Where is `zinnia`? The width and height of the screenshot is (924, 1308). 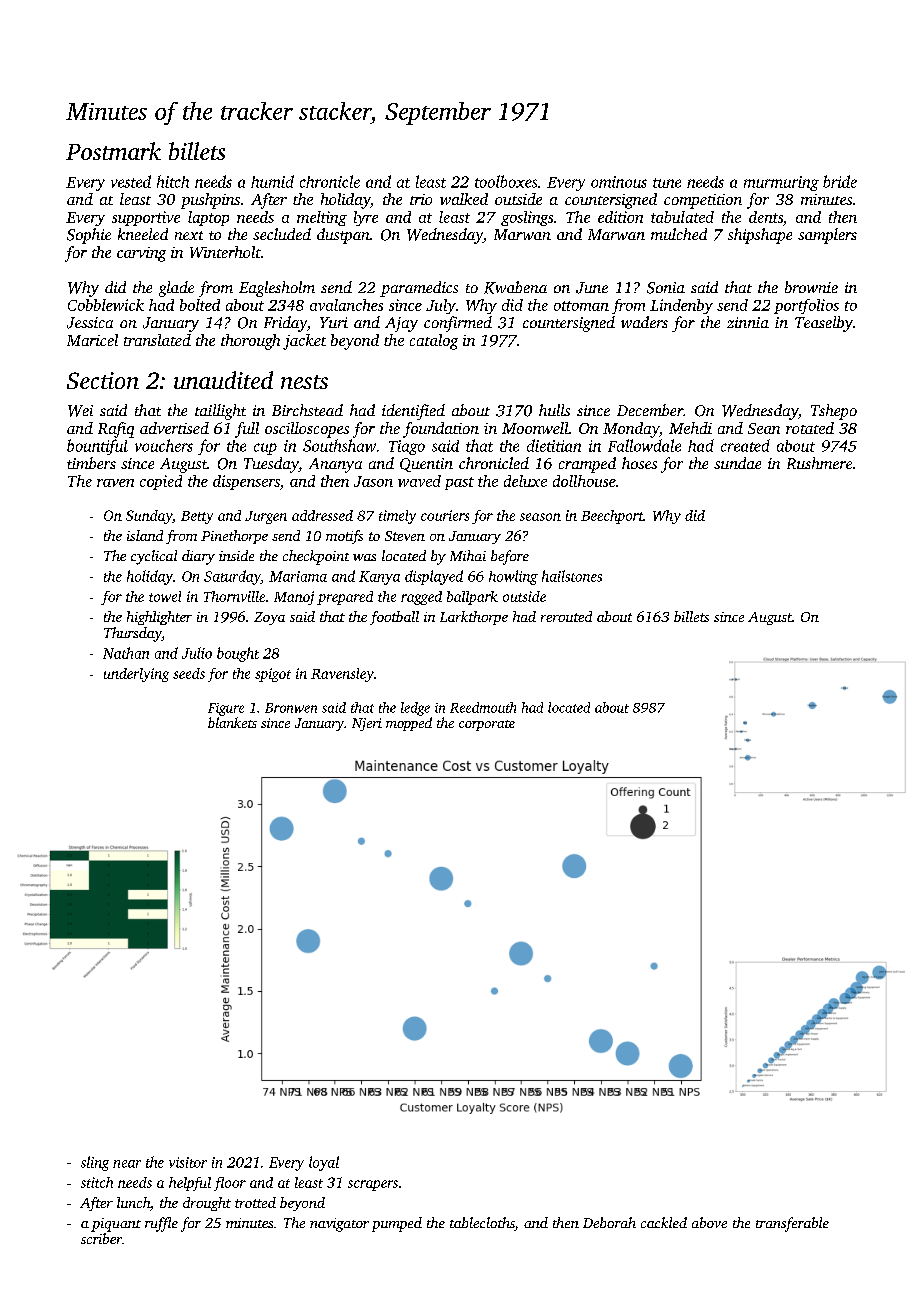
zinnia is located at coordinates (748, 322).
